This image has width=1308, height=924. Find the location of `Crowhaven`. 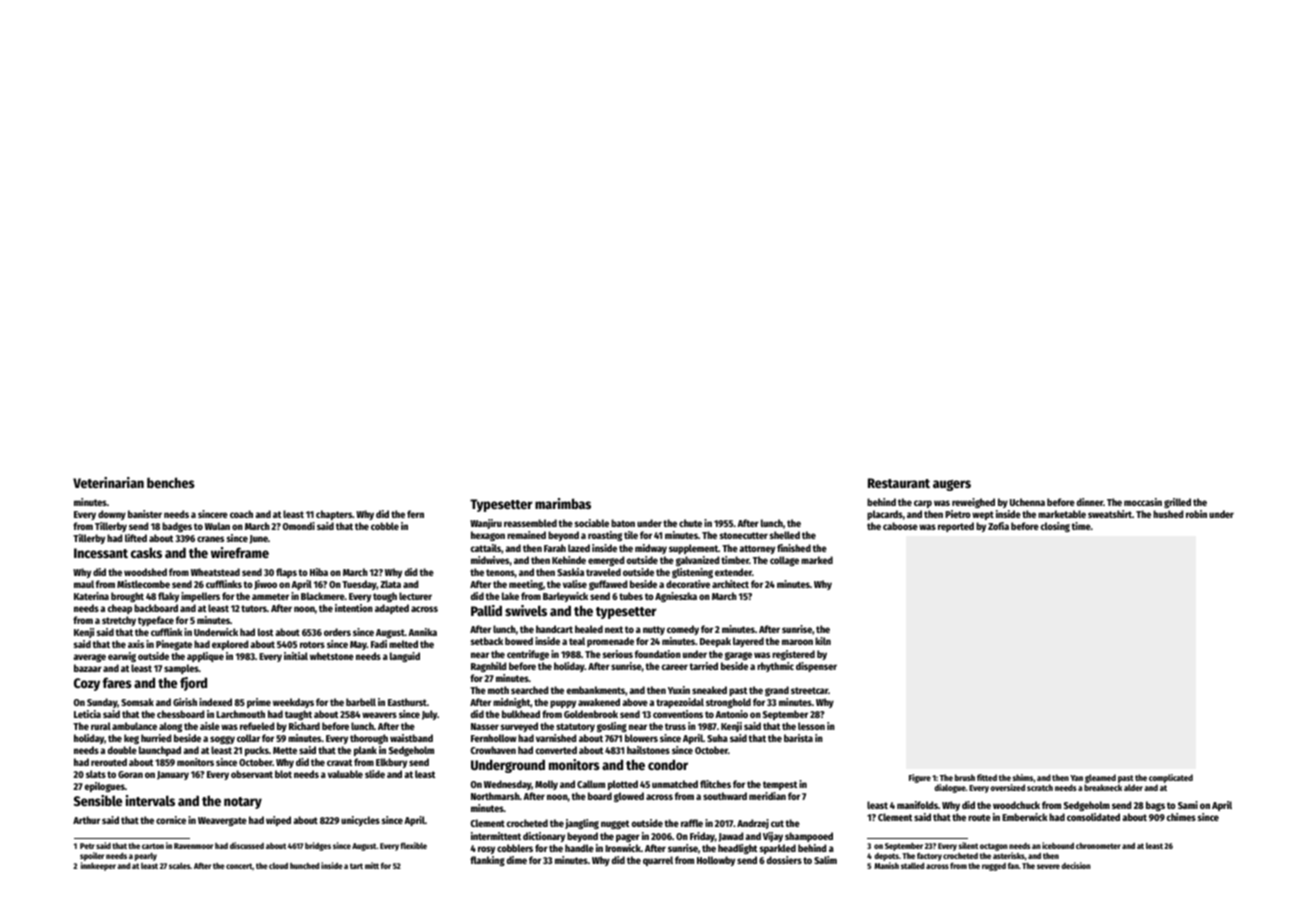

Crowhaven is located at coordinates (493, 750).
